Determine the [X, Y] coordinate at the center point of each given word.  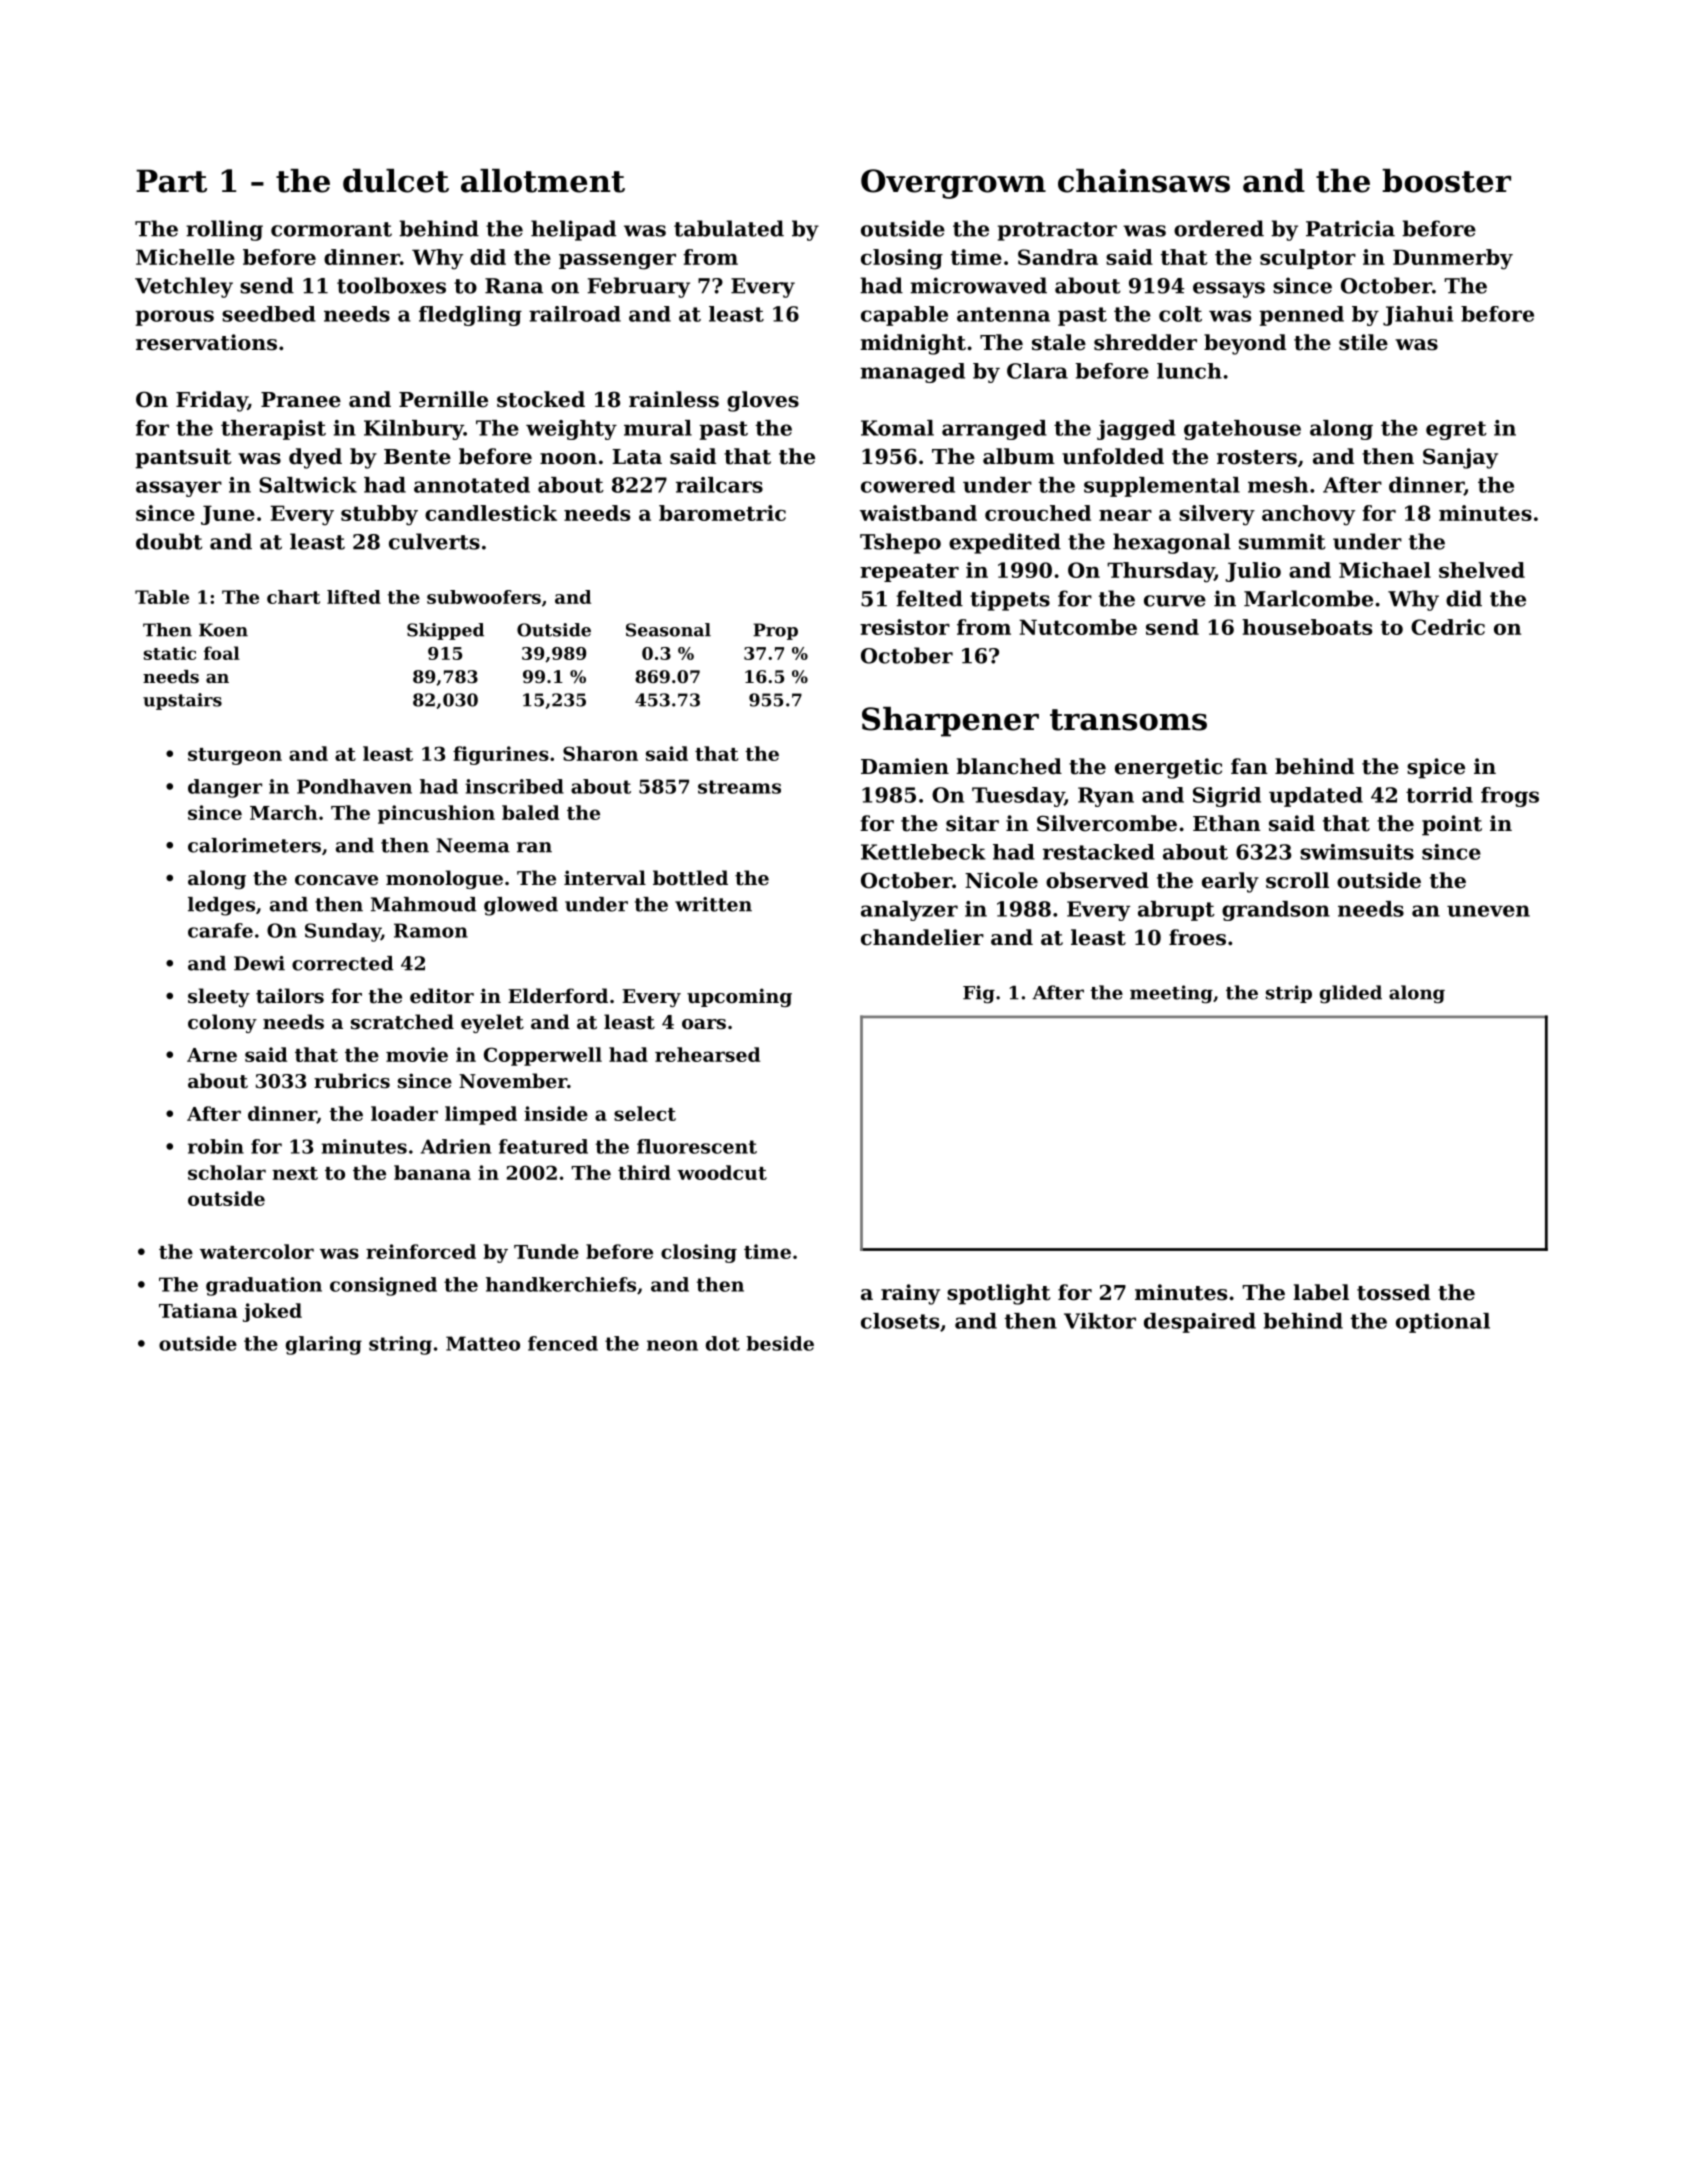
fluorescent [697, 1146]
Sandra [1058, 257]
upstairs [182, 701]
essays [1229, 290]
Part [171, 181]
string [400, 1345]
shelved [1482, 570]
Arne [212, 1055]
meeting [1171, 994]
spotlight [998, 1294]
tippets [1010, 600]
